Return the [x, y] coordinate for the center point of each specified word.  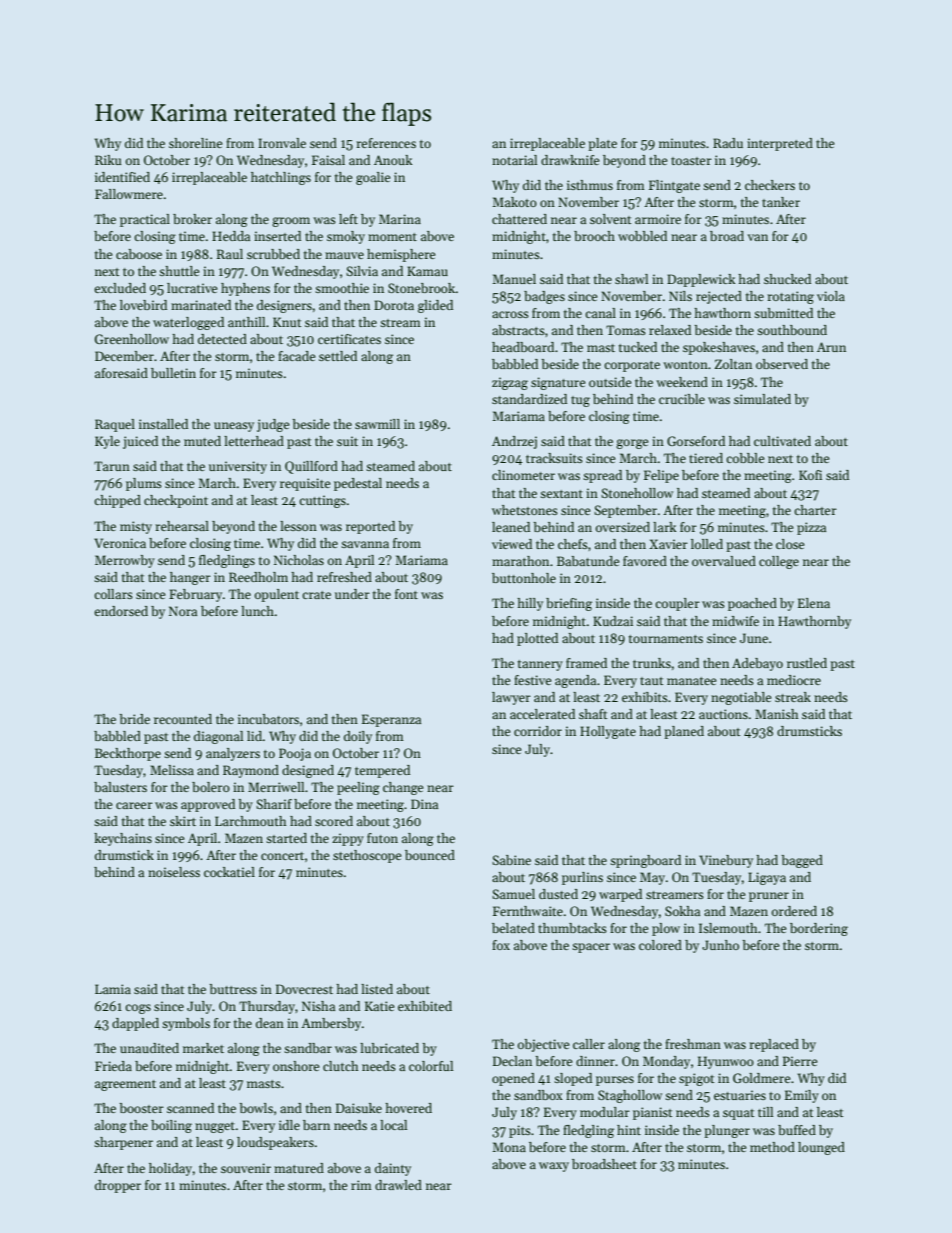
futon [382, 838]
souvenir [246, 1168]
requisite [305, 484]
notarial [514, 160]
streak [793, 697]
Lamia [113, 989]
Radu [728, 143]
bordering [819, 929]
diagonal [218, 737]
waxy [554, 1167]
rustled [807, 663]
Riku [108, 160]
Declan [512, 1061]
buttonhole [524, 578]
